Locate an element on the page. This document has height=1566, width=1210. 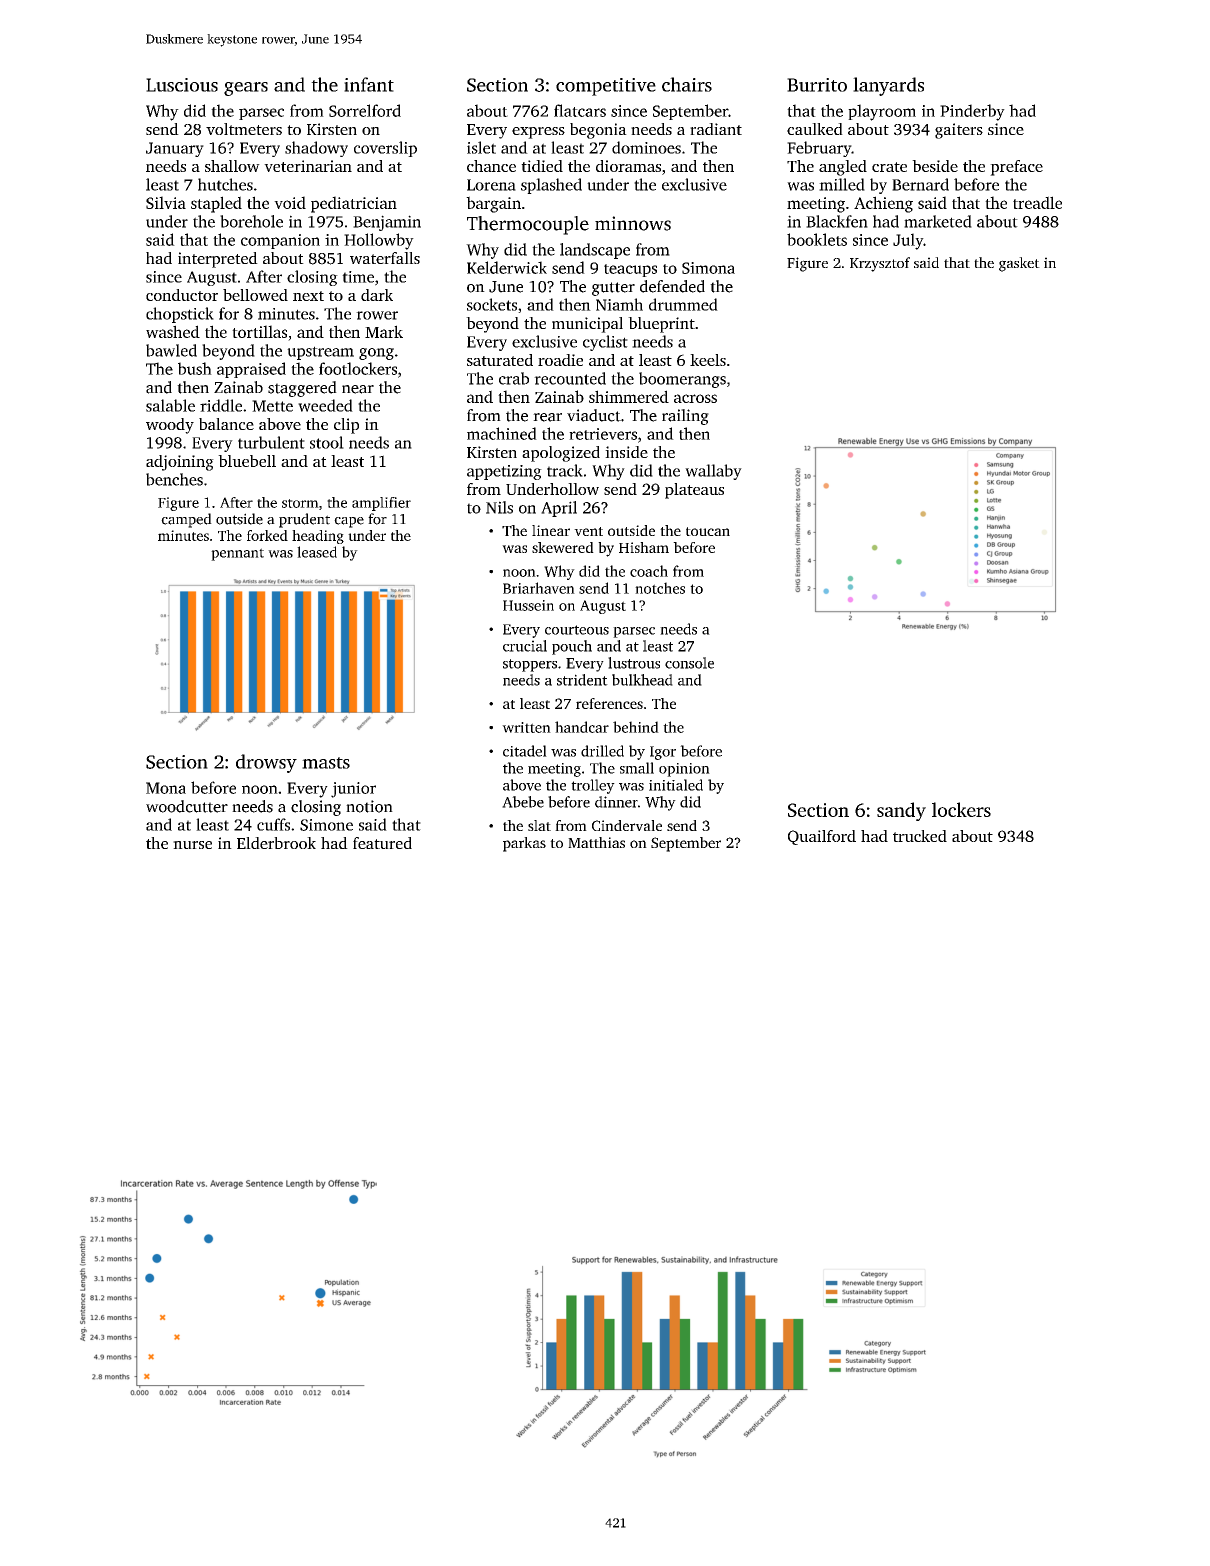
gaiters is located at coordinates (959, 131).
